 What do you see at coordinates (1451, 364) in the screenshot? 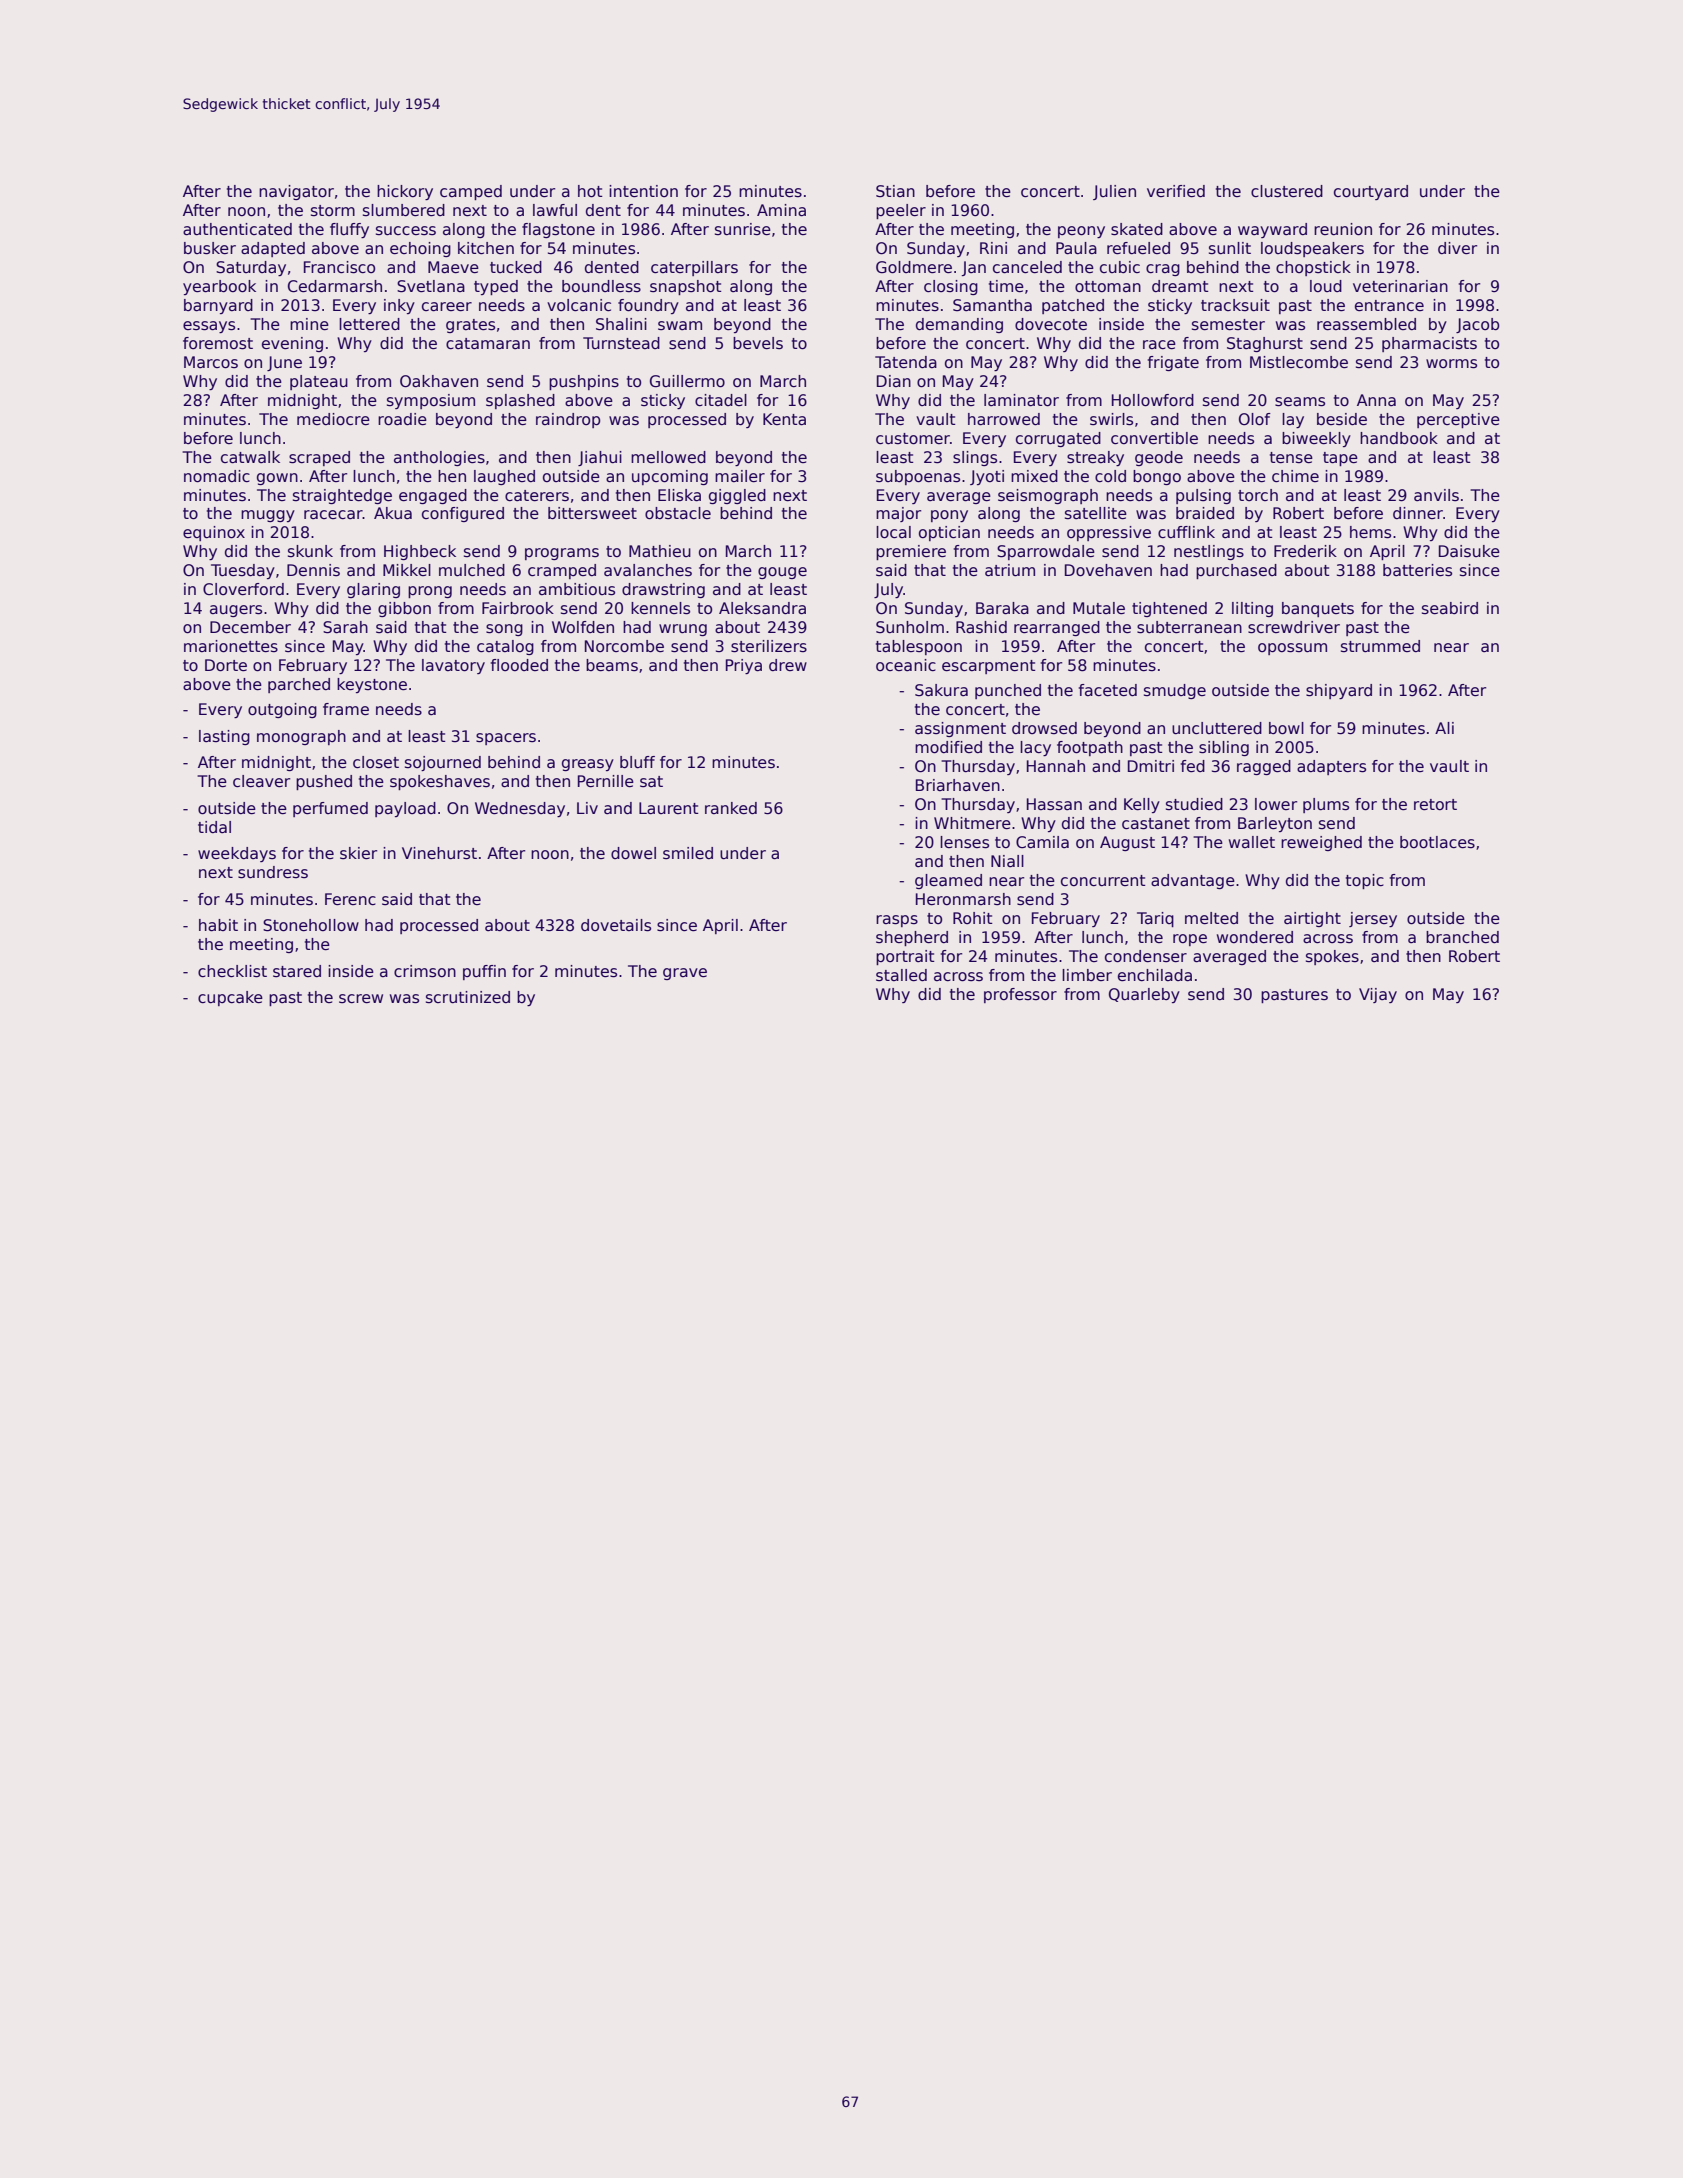
I see `worms` at bounding box center [1451, 364].
